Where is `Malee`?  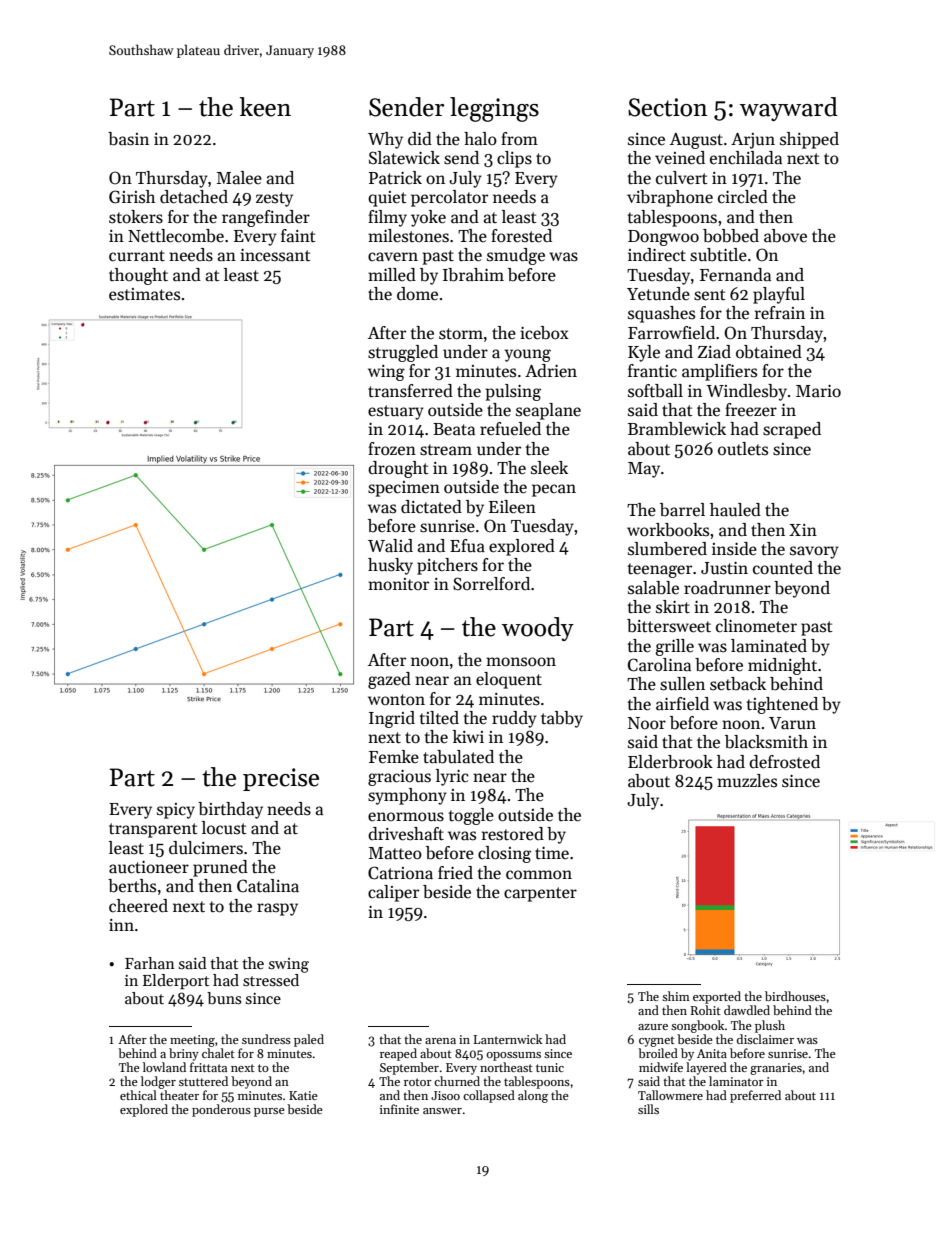
Malee is located at coordinates (239, 178).
